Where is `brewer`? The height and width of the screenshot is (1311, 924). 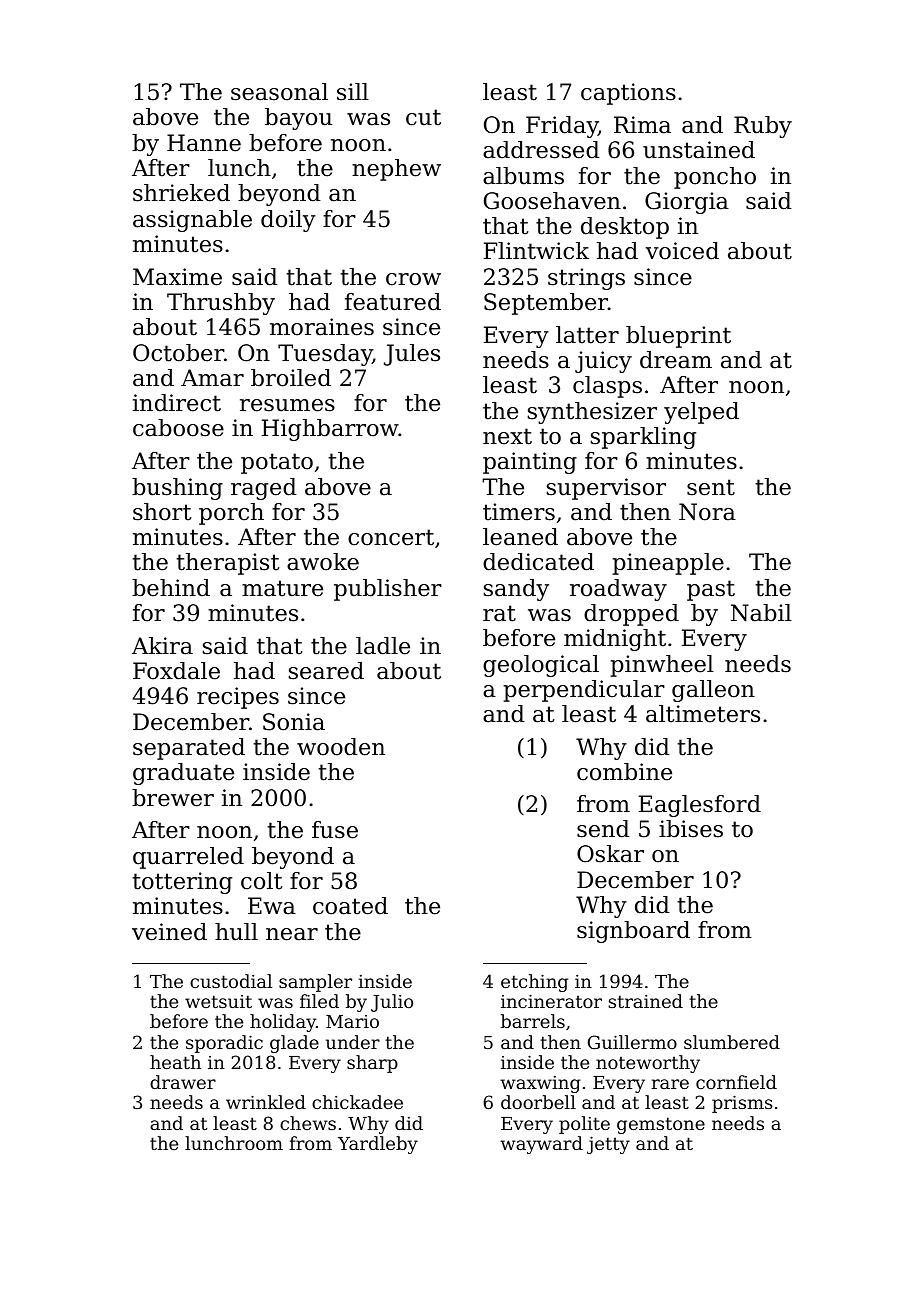
brewer is located at coordinates (173, 798).
